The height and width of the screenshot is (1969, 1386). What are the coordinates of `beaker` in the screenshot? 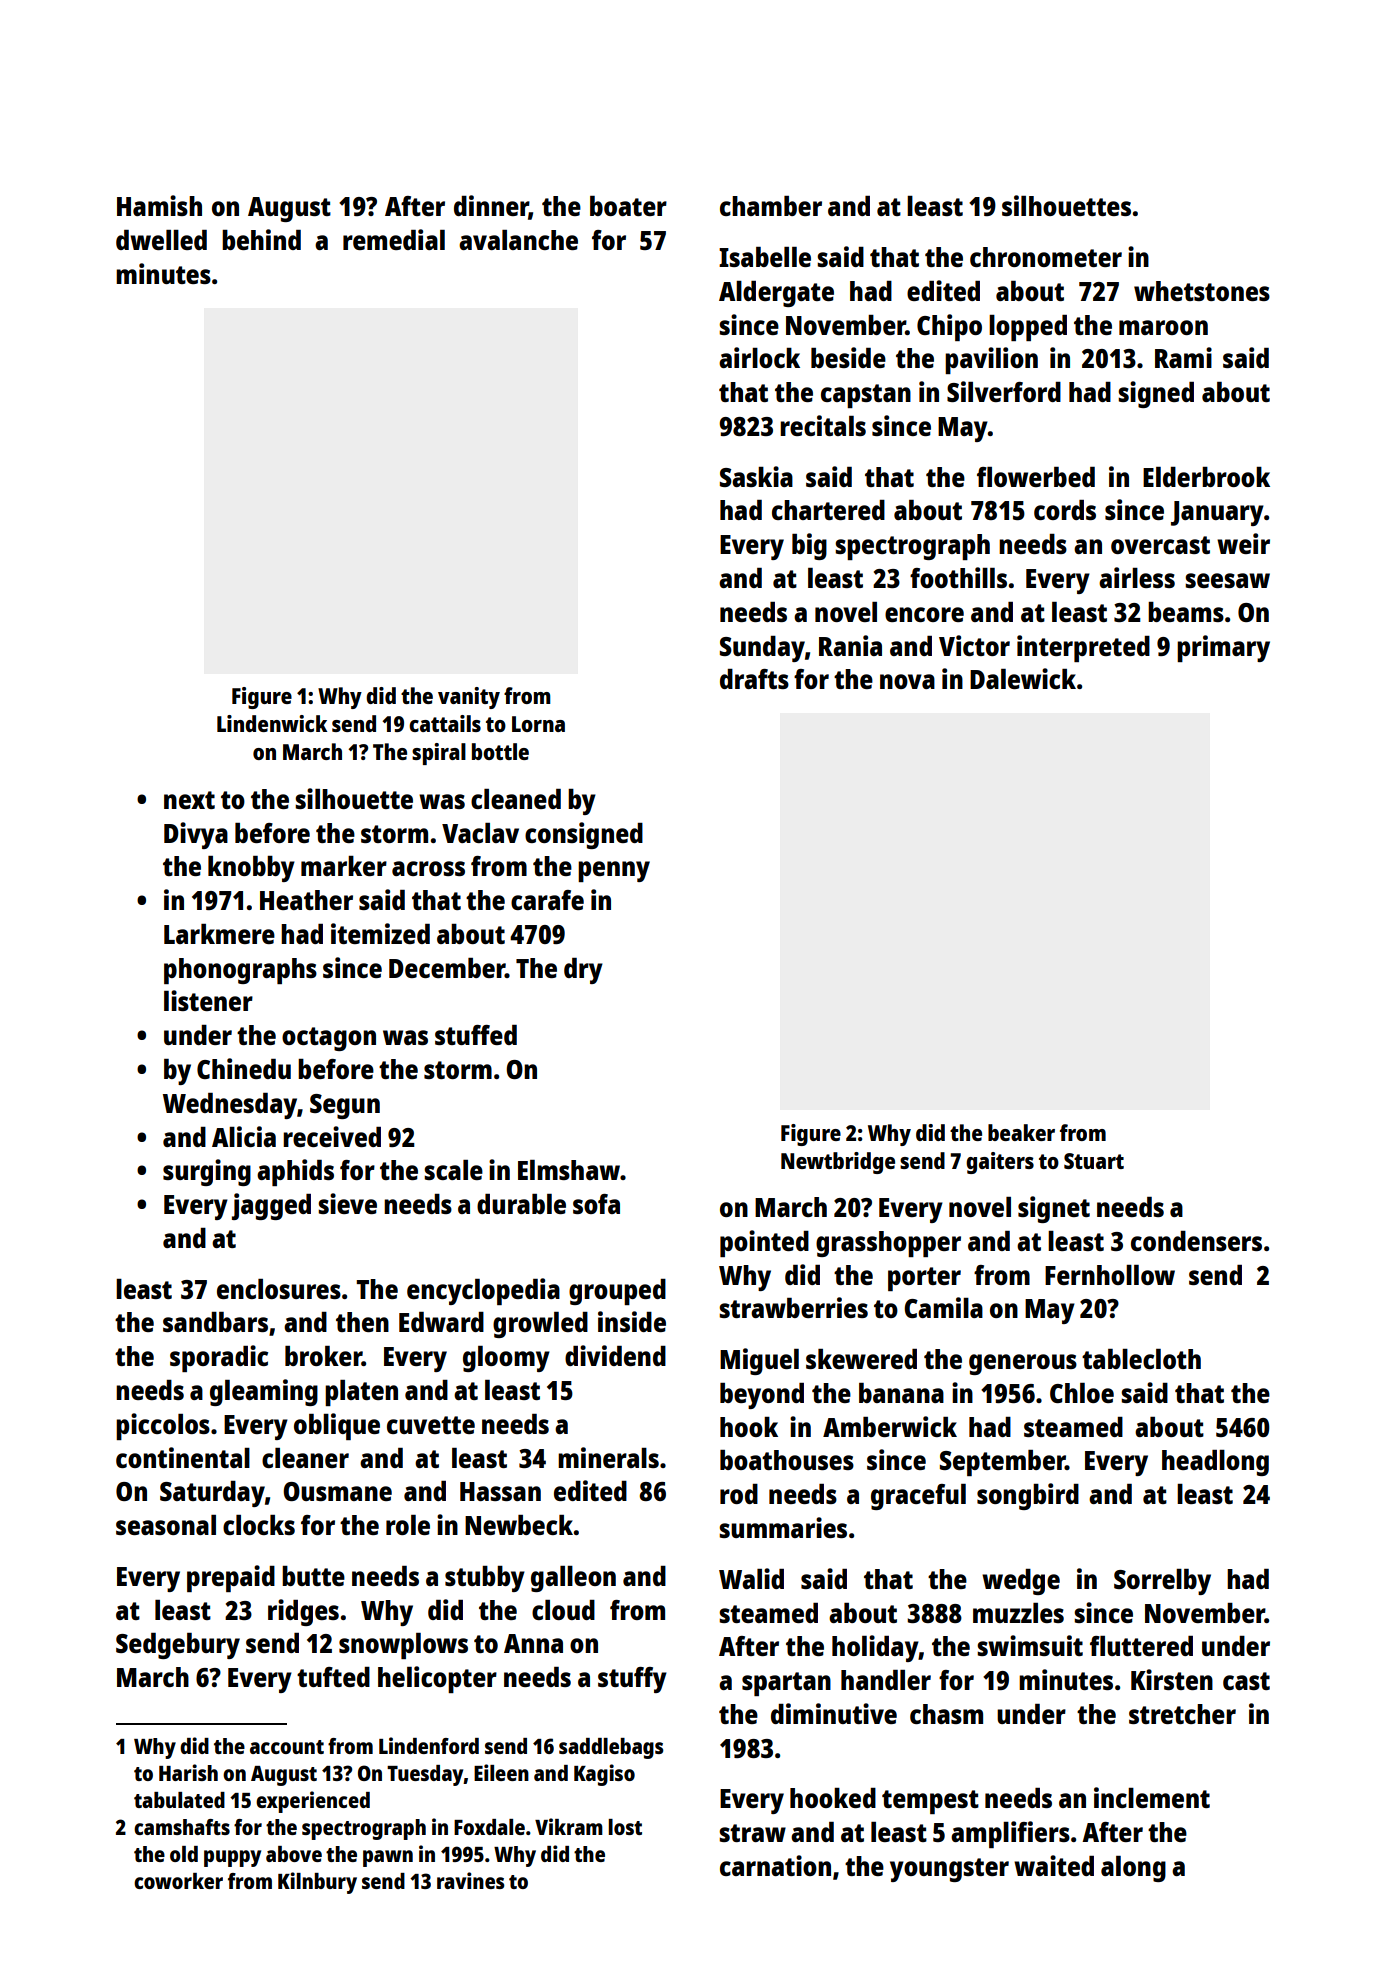 It's located at (1021, 1132).
